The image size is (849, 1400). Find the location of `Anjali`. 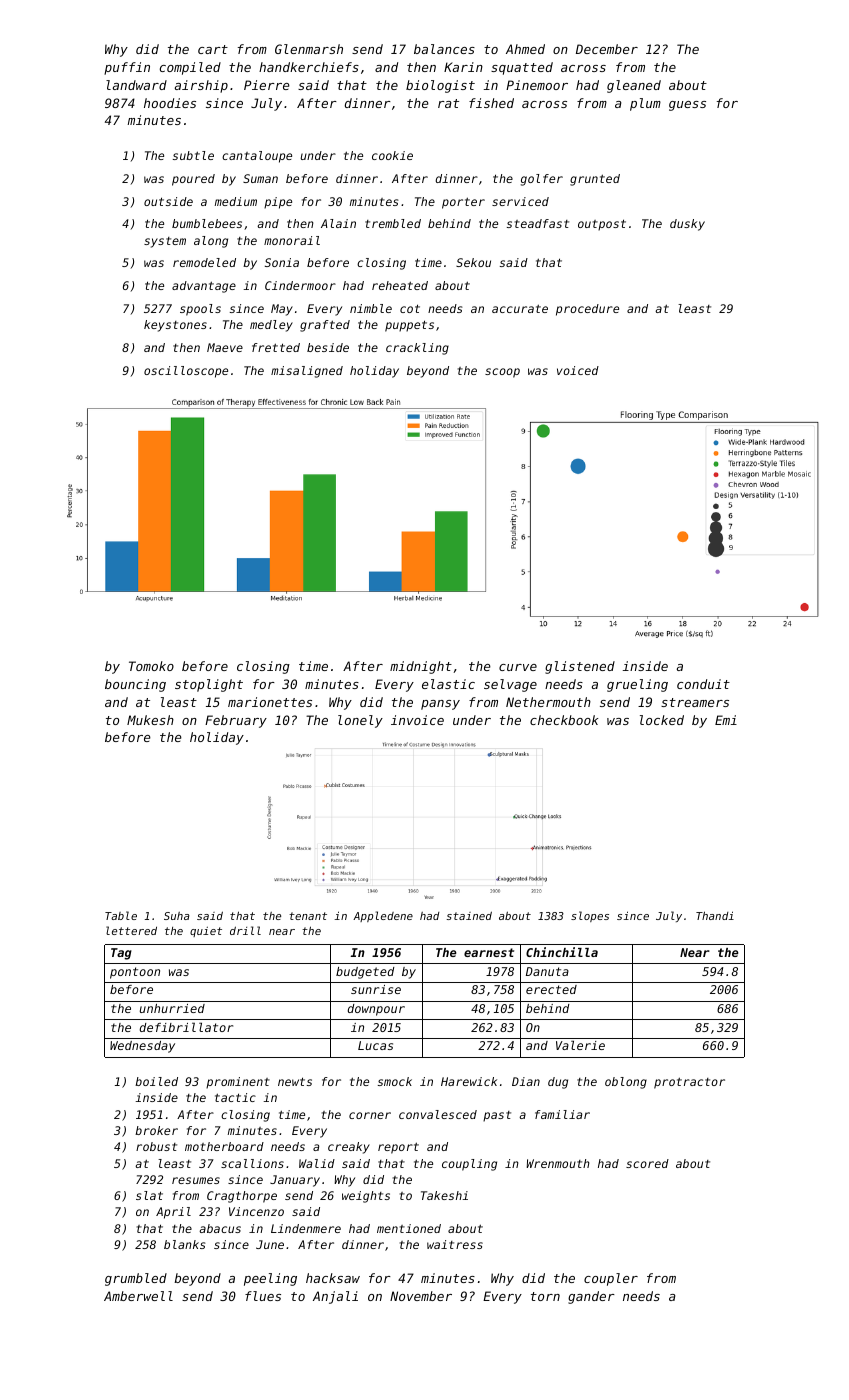

Anjali is located at coordinates (335, 1297).
